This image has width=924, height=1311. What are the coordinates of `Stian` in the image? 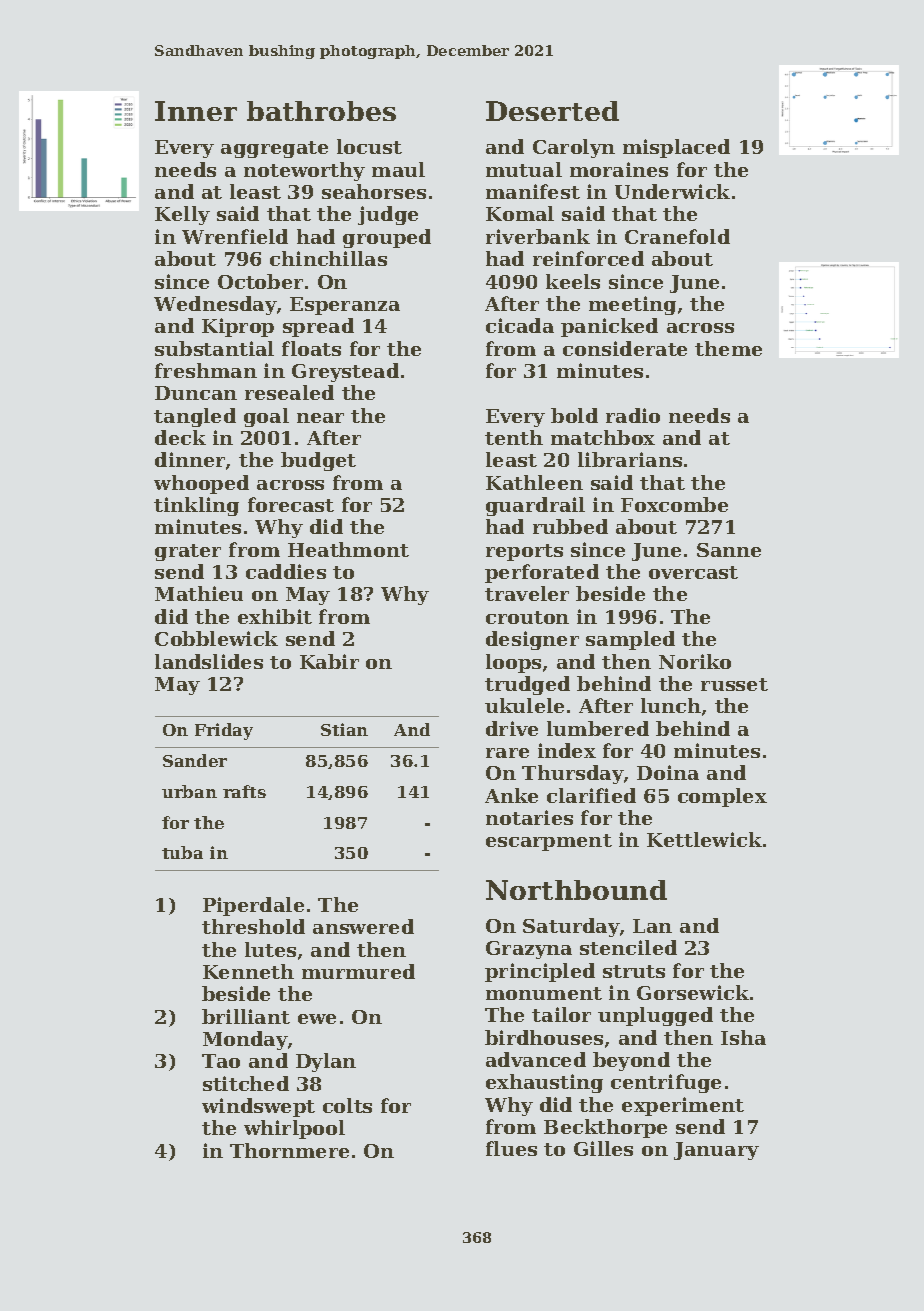 It's located at (344, 729).
